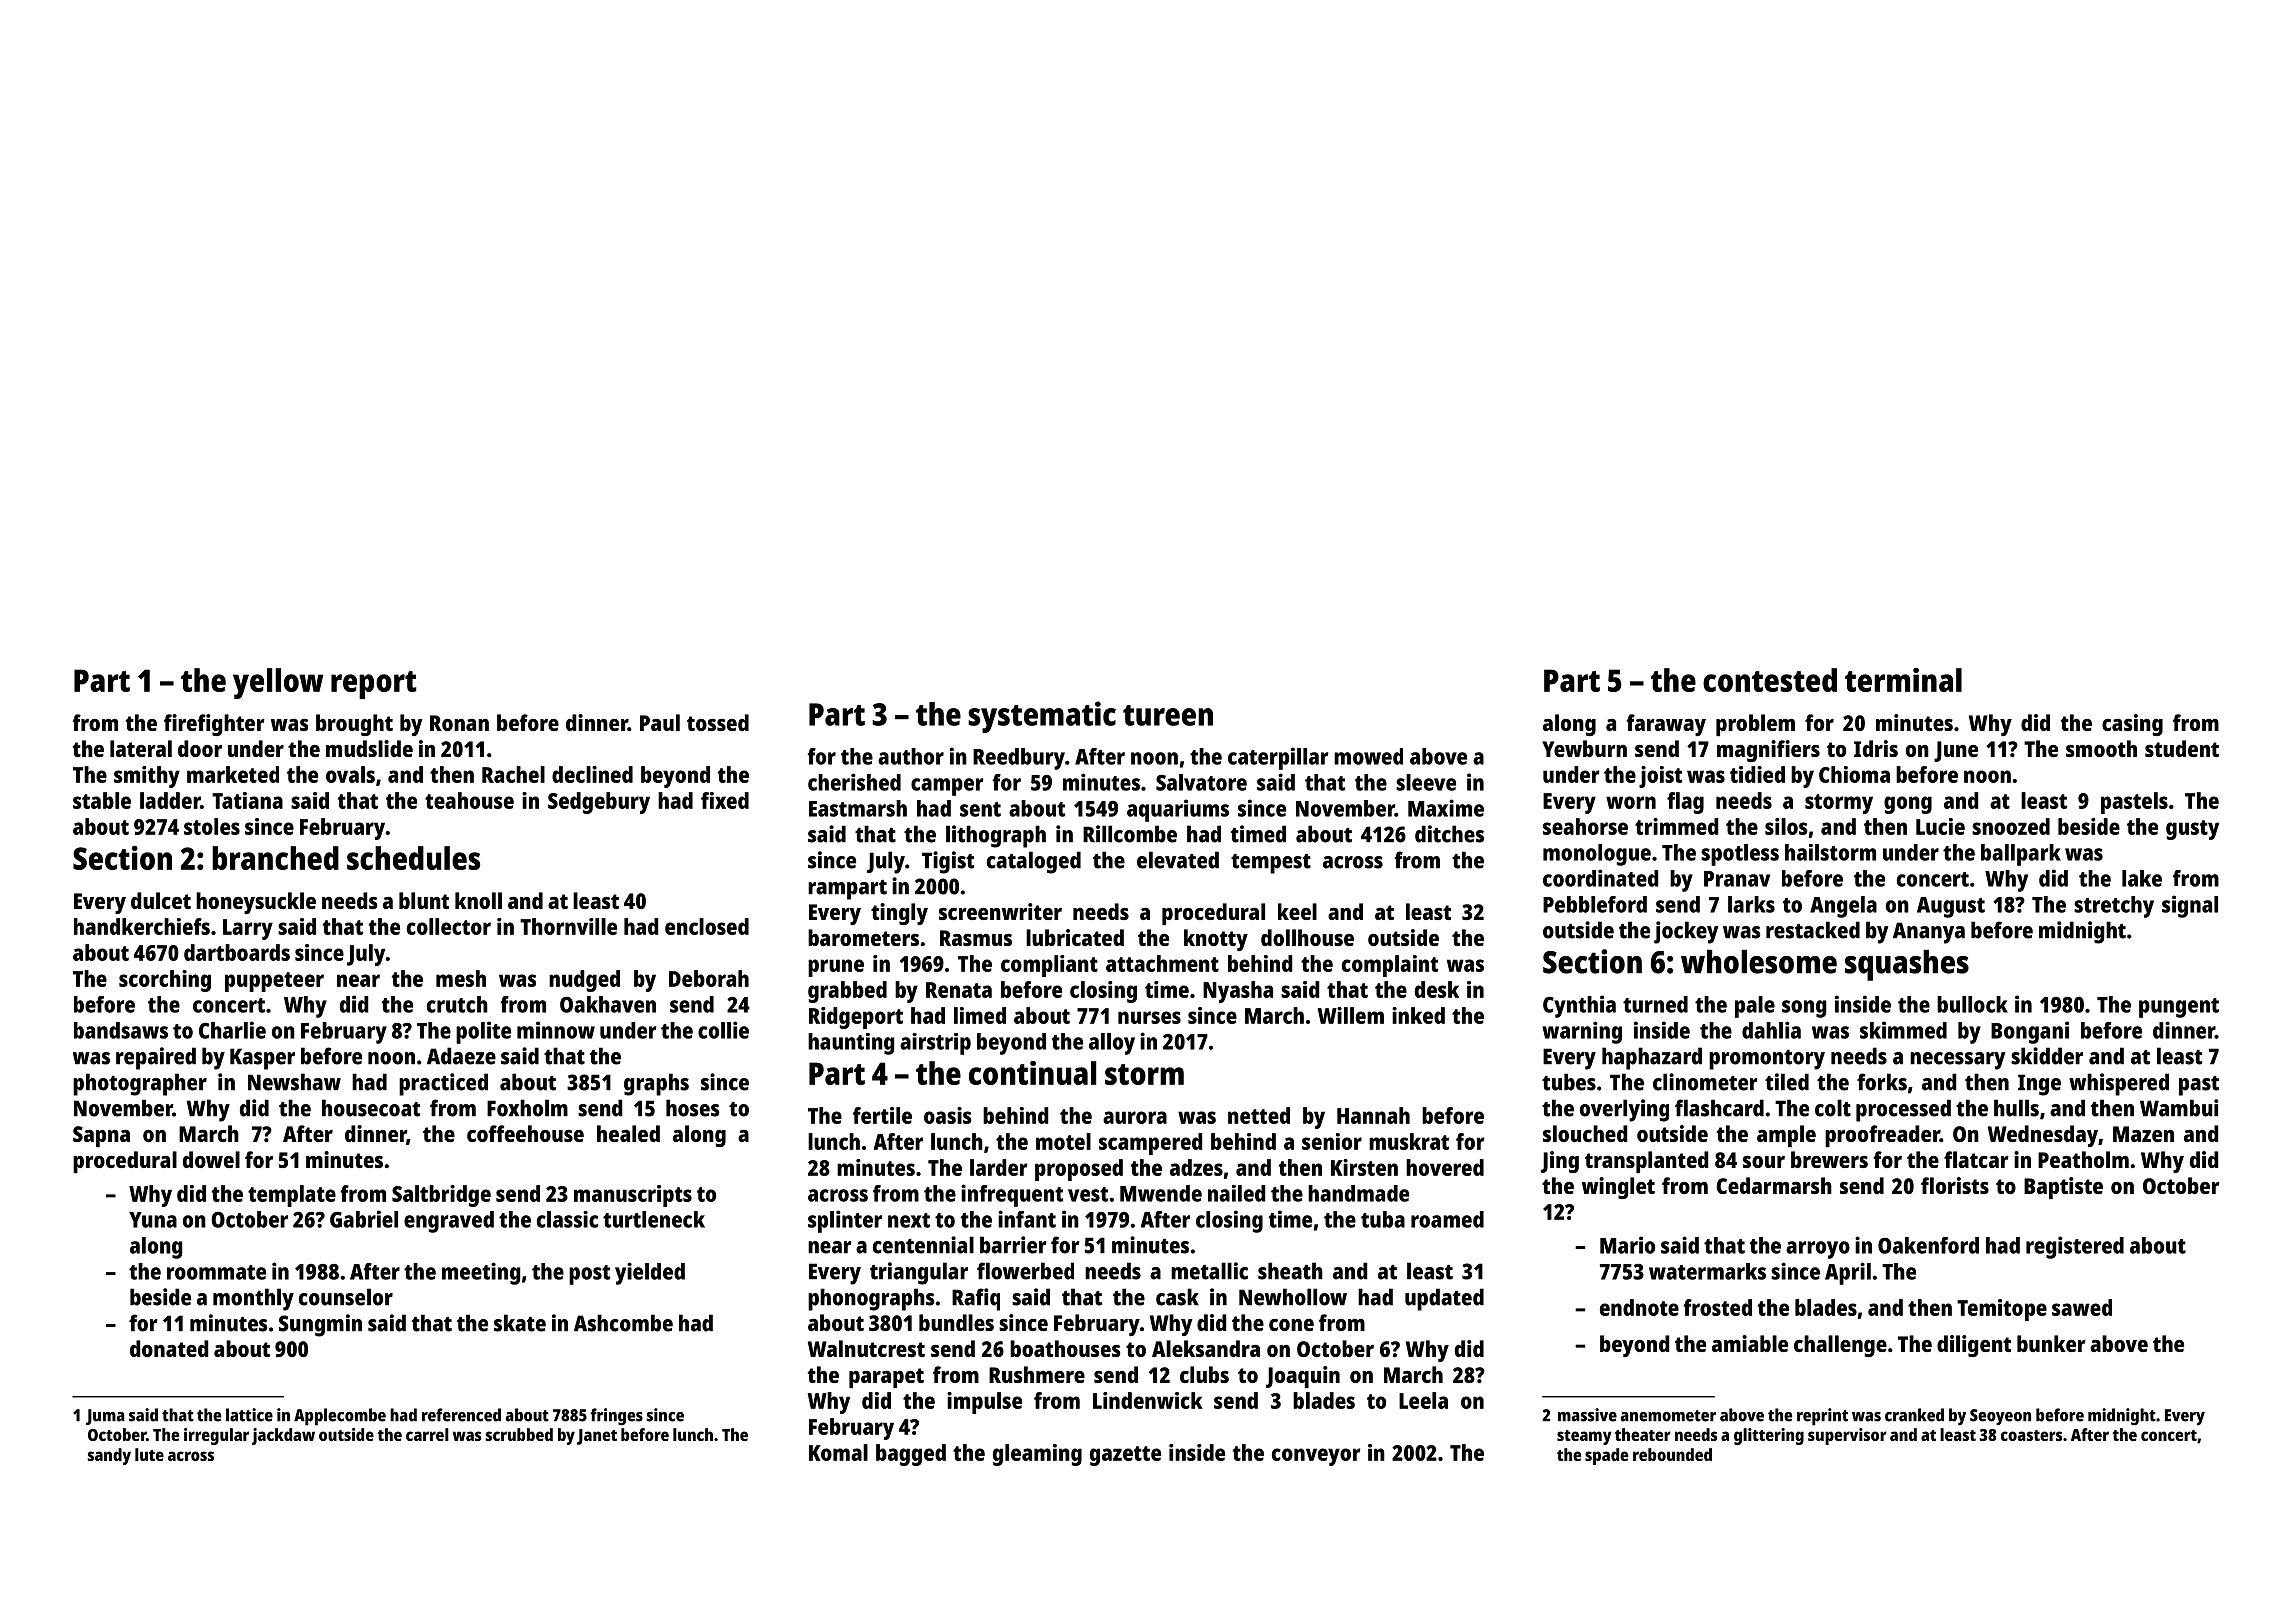 Image resolution: width=2292 pixels, height=1620 pixels. What do you see at coordinates (911, 1455) in the screenshot?
I see `bagged` at bounding box center [911, 1455].
